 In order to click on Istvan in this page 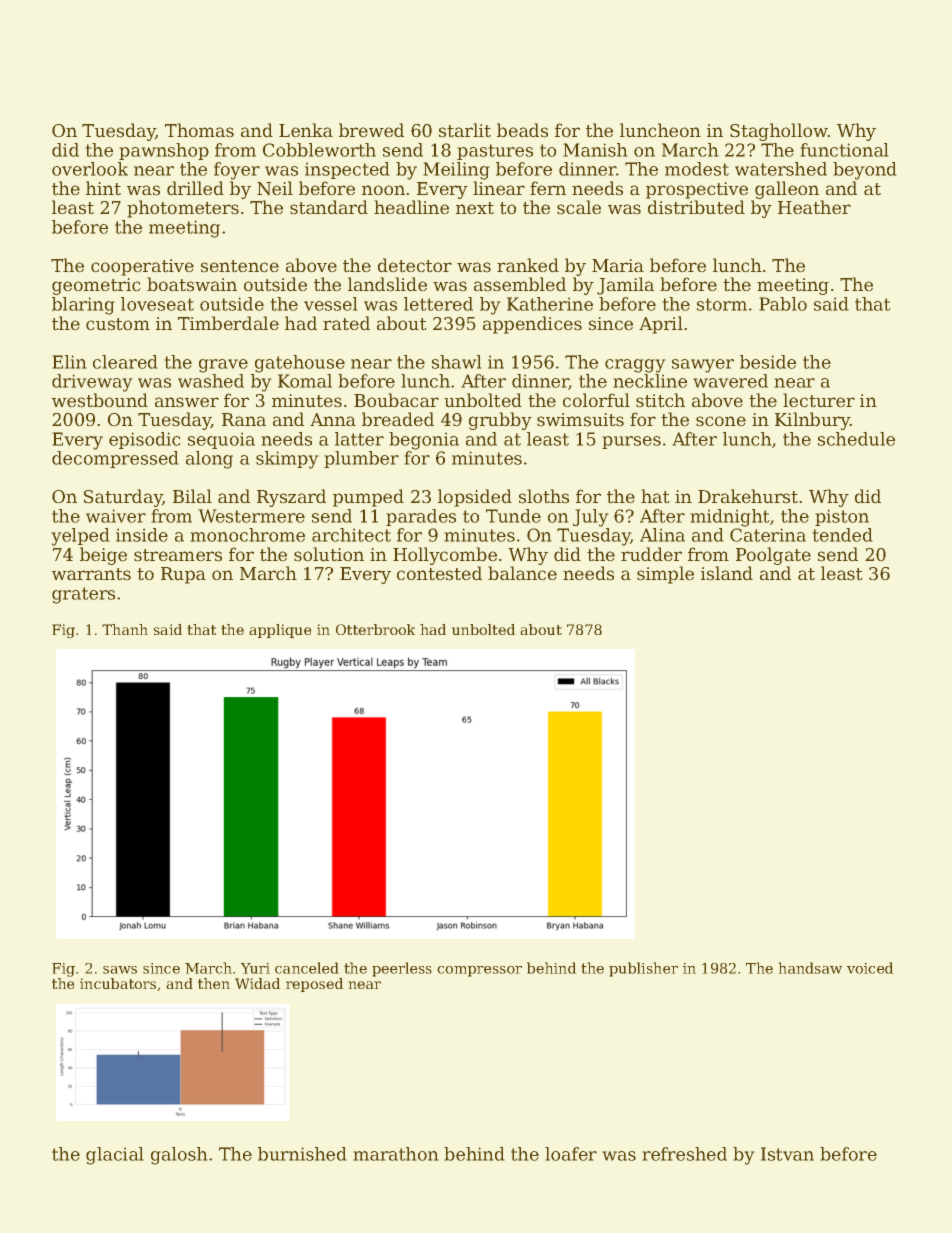, I will do `click(787, 1154)`.
